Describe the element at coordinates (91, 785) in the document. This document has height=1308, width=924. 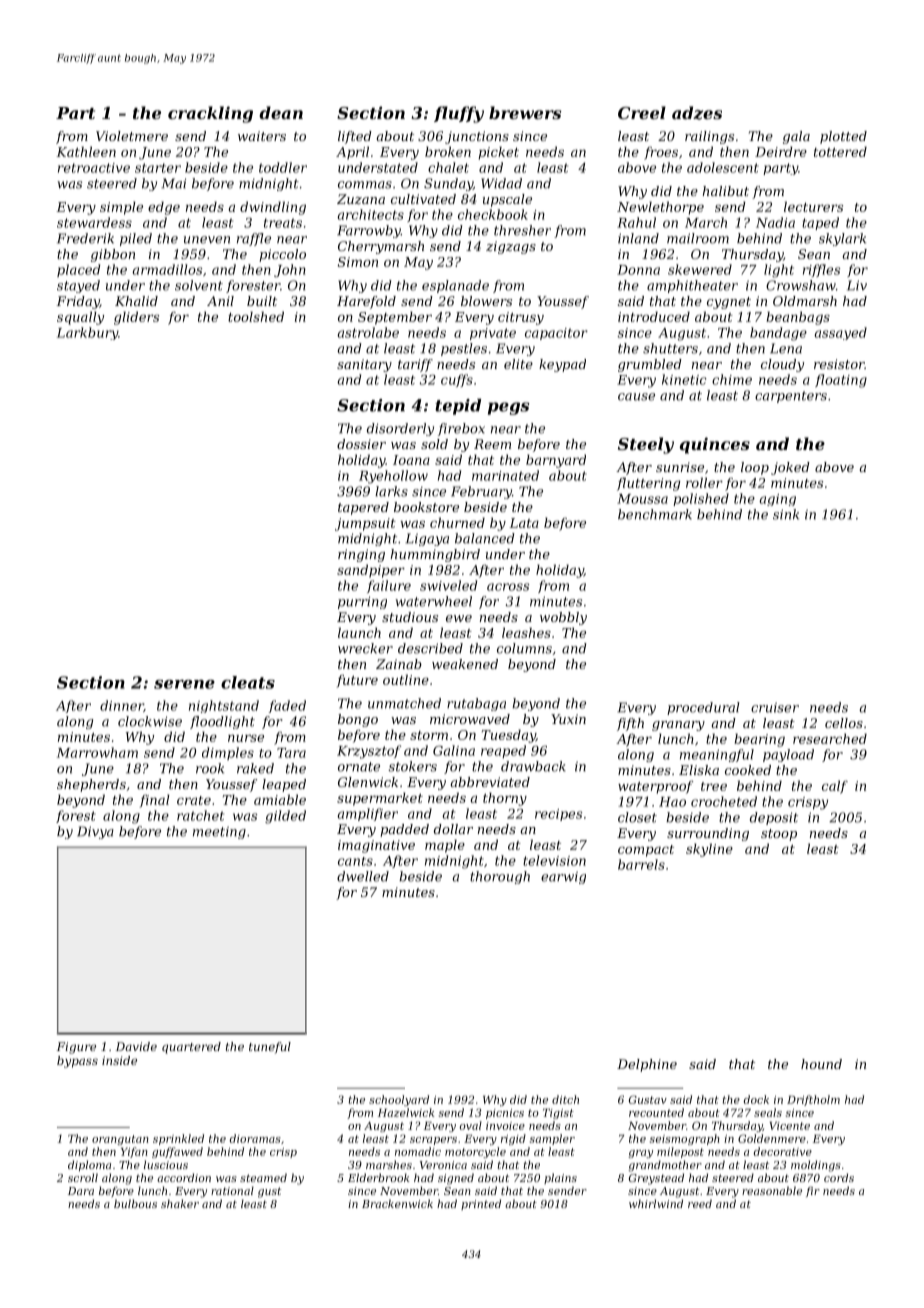
I see `shepherds` at that location.
